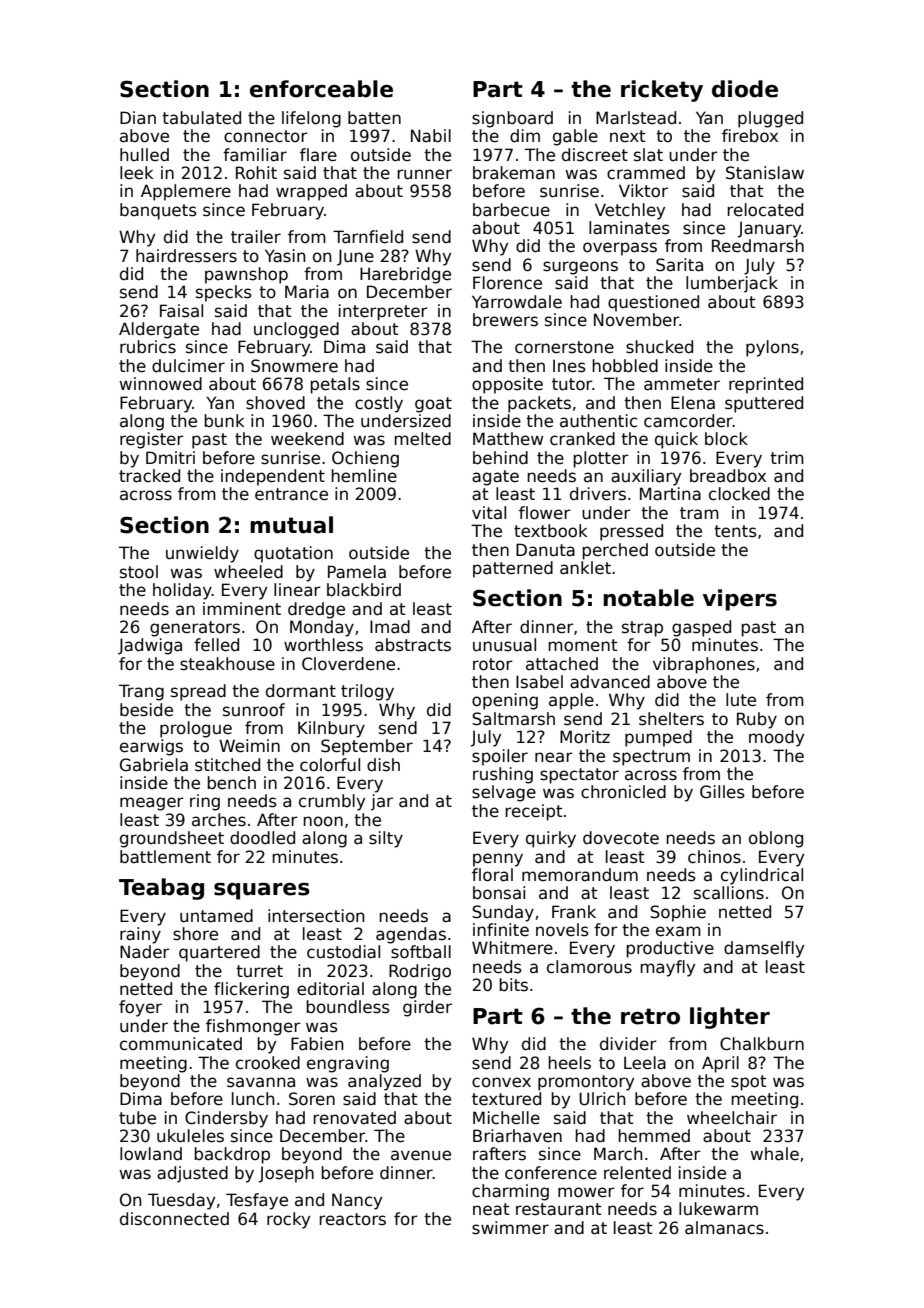  What do you see at coordinates (154, 765) in the image?
I see `Gabriela` at bounding box center [154, 765].
